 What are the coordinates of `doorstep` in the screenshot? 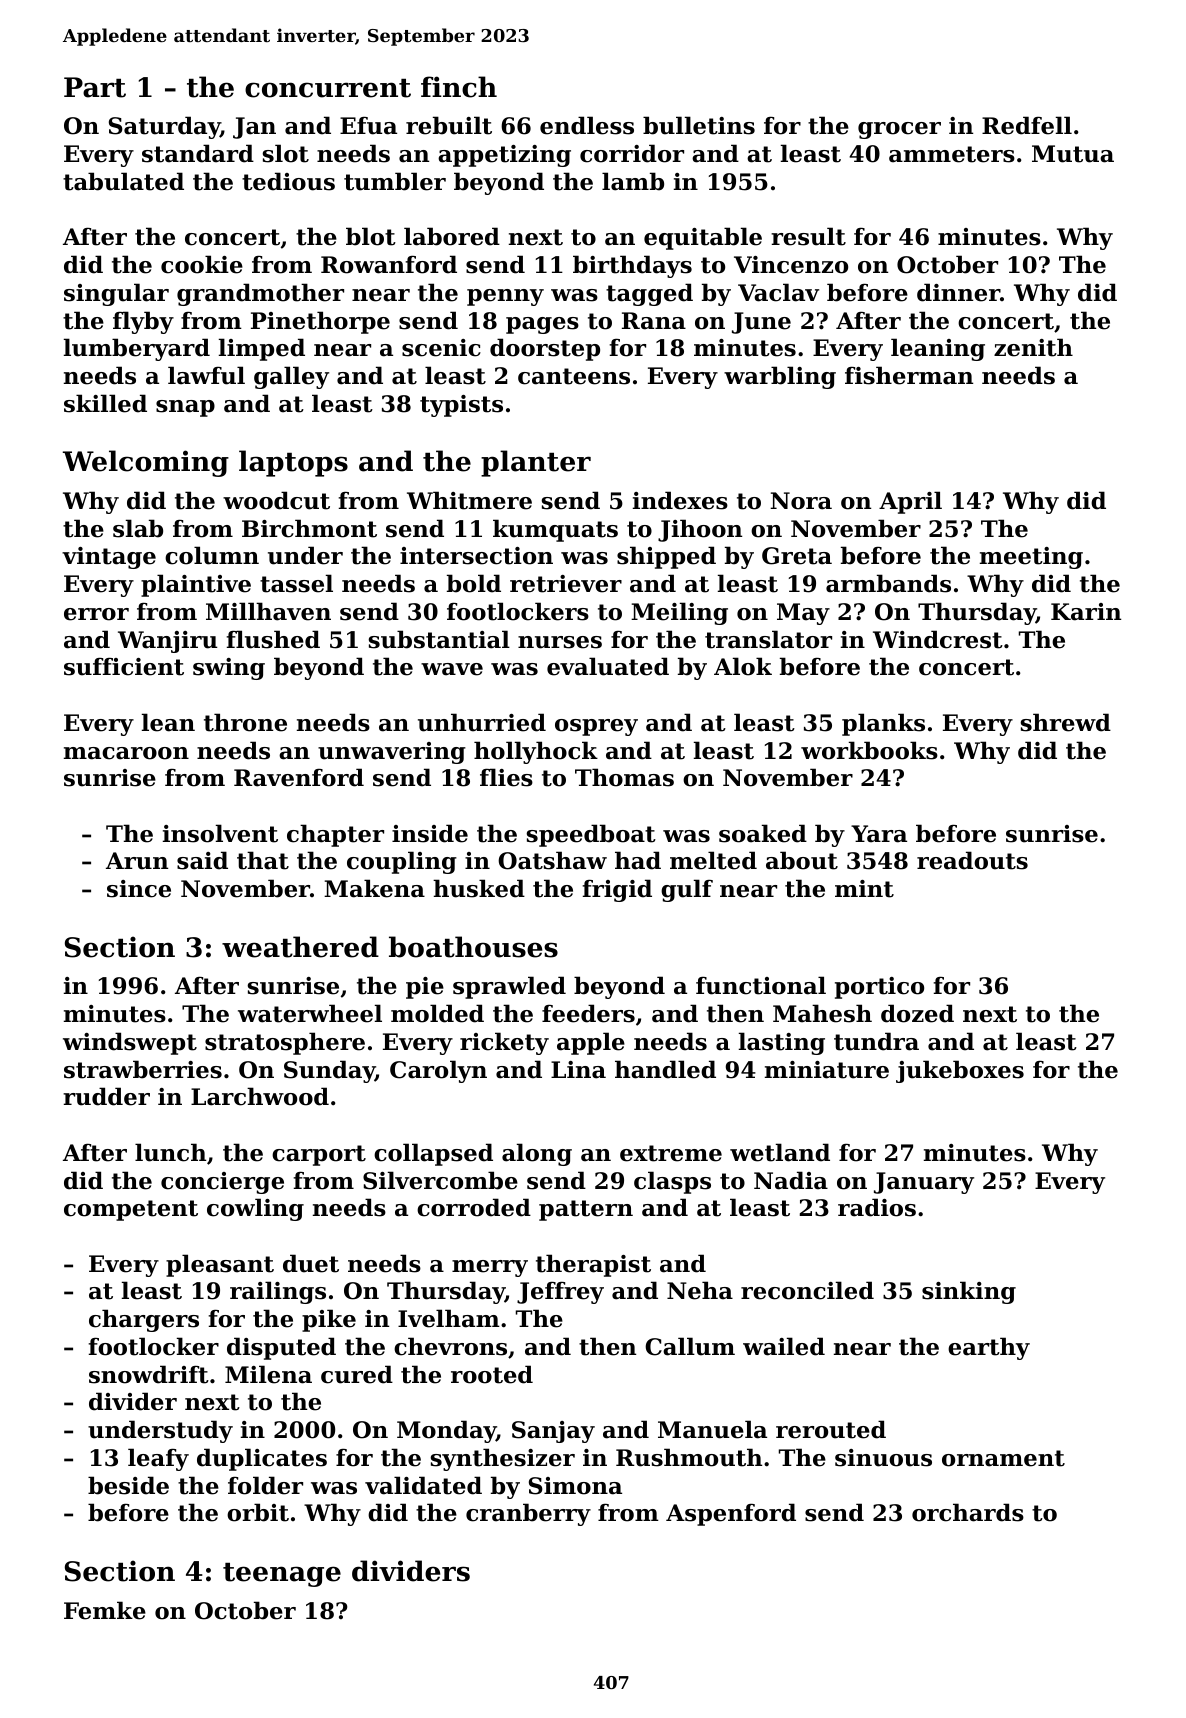 It's located at (545, 349).
